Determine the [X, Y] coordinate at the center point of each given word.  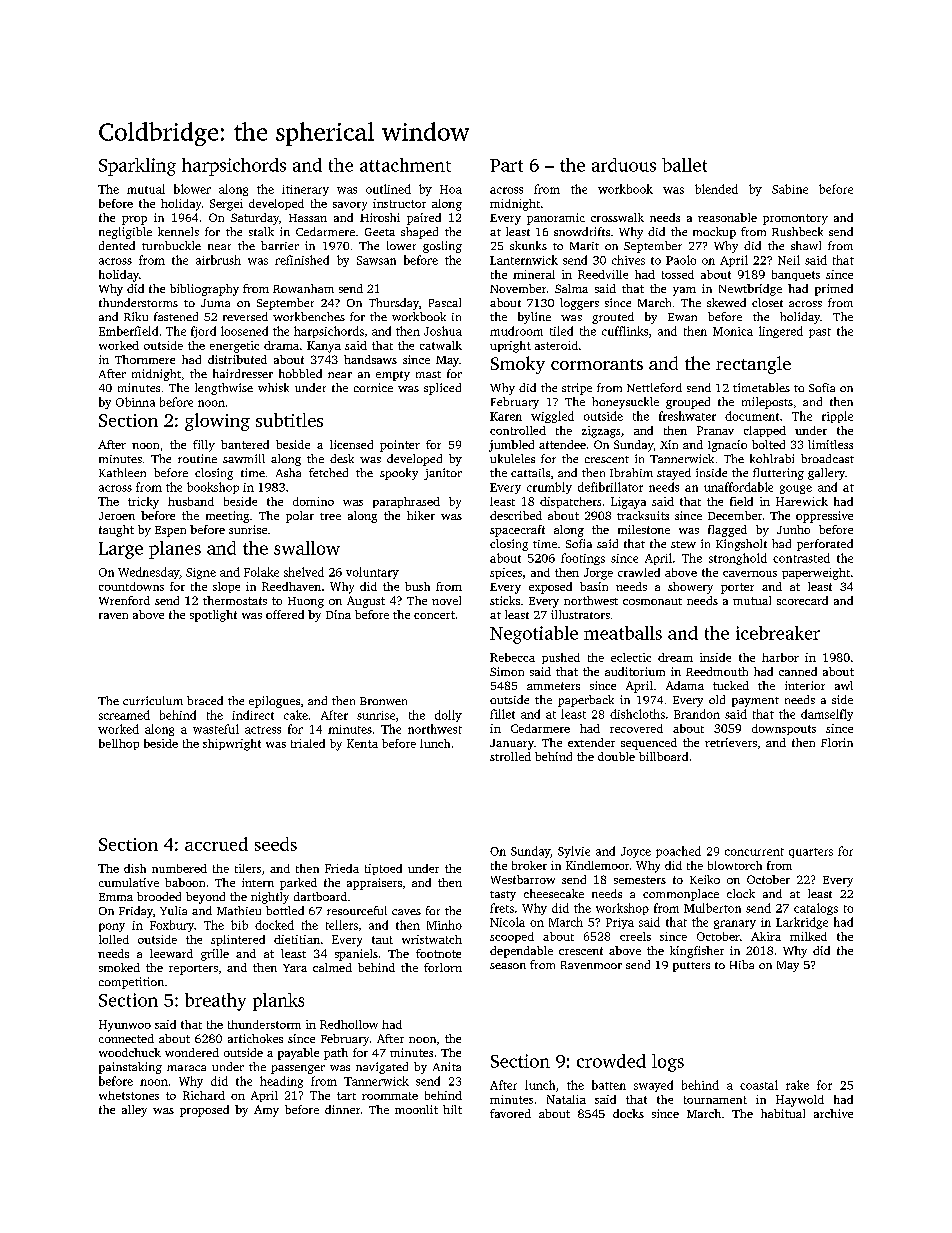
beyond [205, 898]
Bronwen [383, 701]
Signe [201, 573]
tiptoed [383, 869]
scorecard [802, 600]
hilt [452, 1109]
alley [134, 1111]
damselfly [827, 715]
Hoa [451, 189]
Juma [215, 303]
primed [834, 290]
